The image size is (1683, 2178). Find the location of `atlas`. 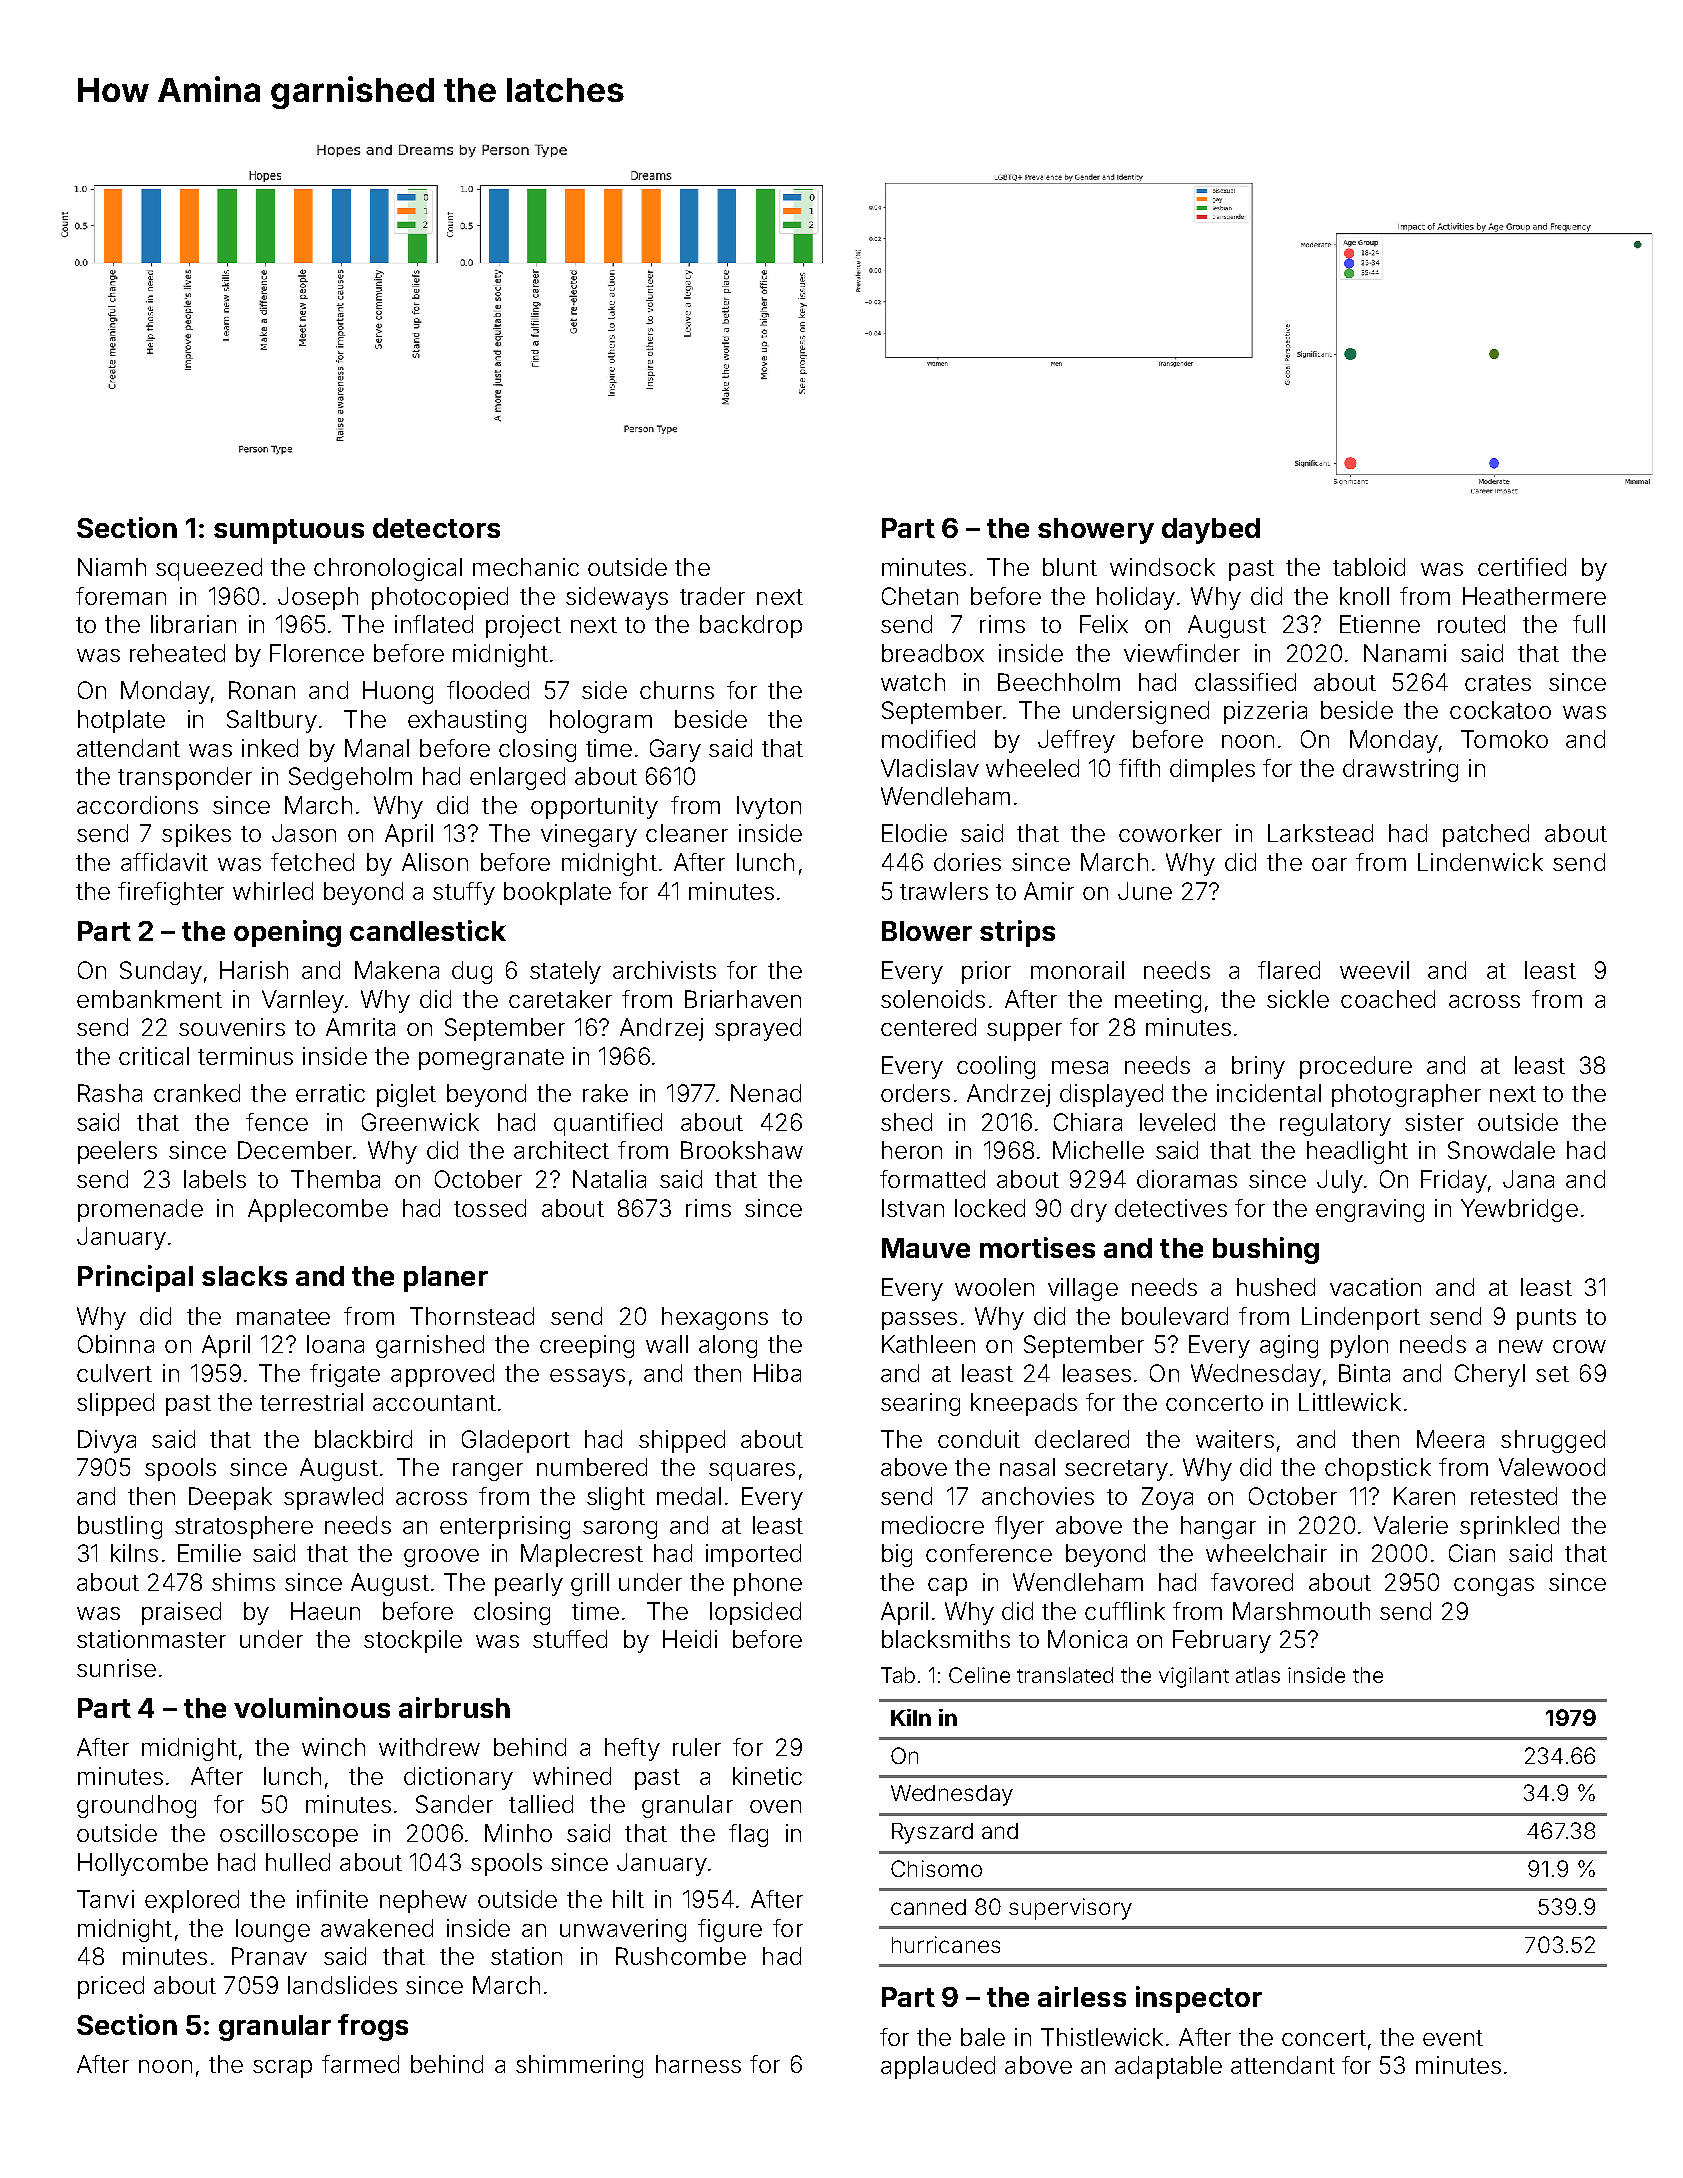

atlas is located at coordinates (1258, 1675).
